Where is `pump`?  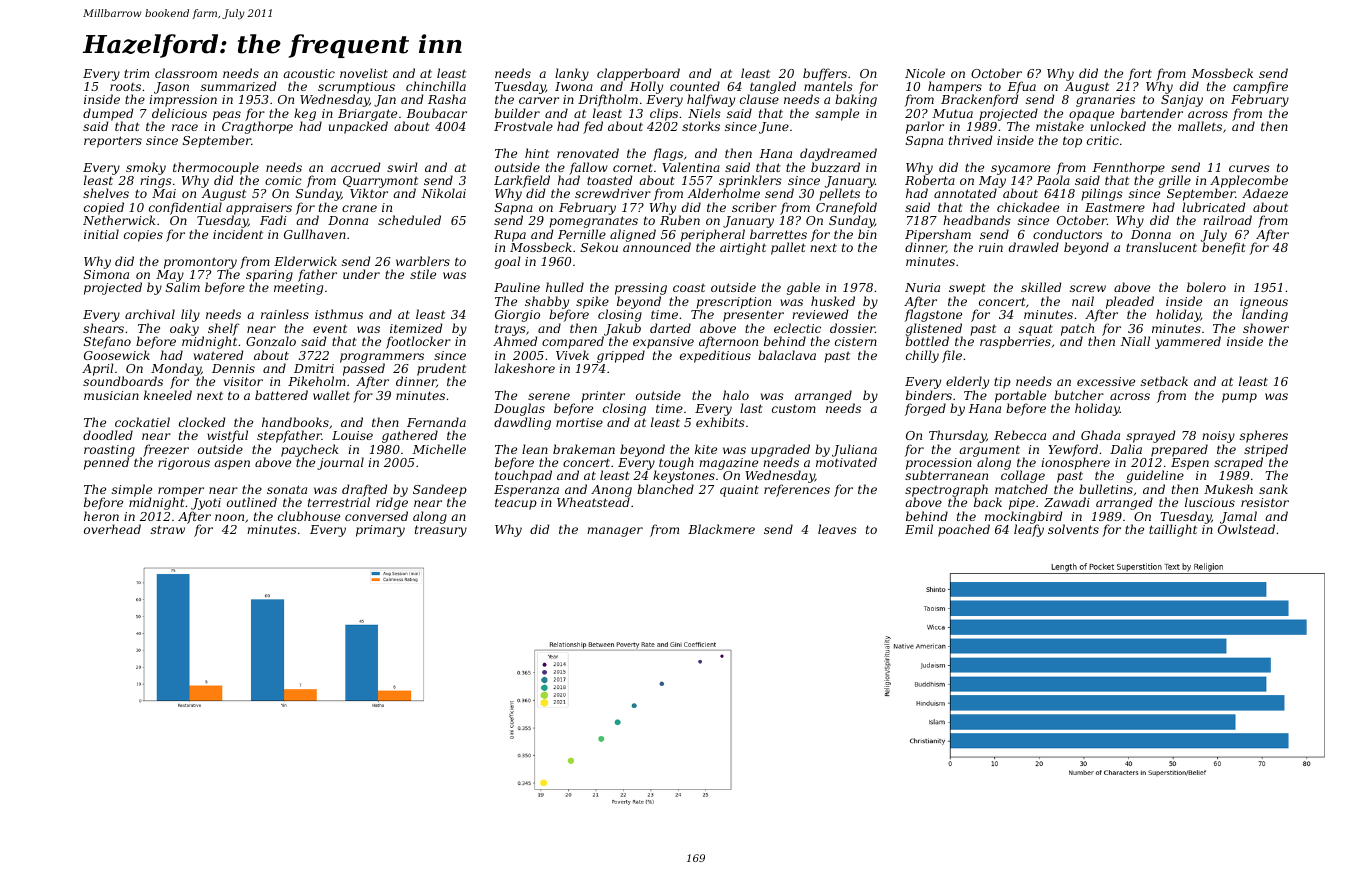
pump is located at coordinates (1239, 398).
